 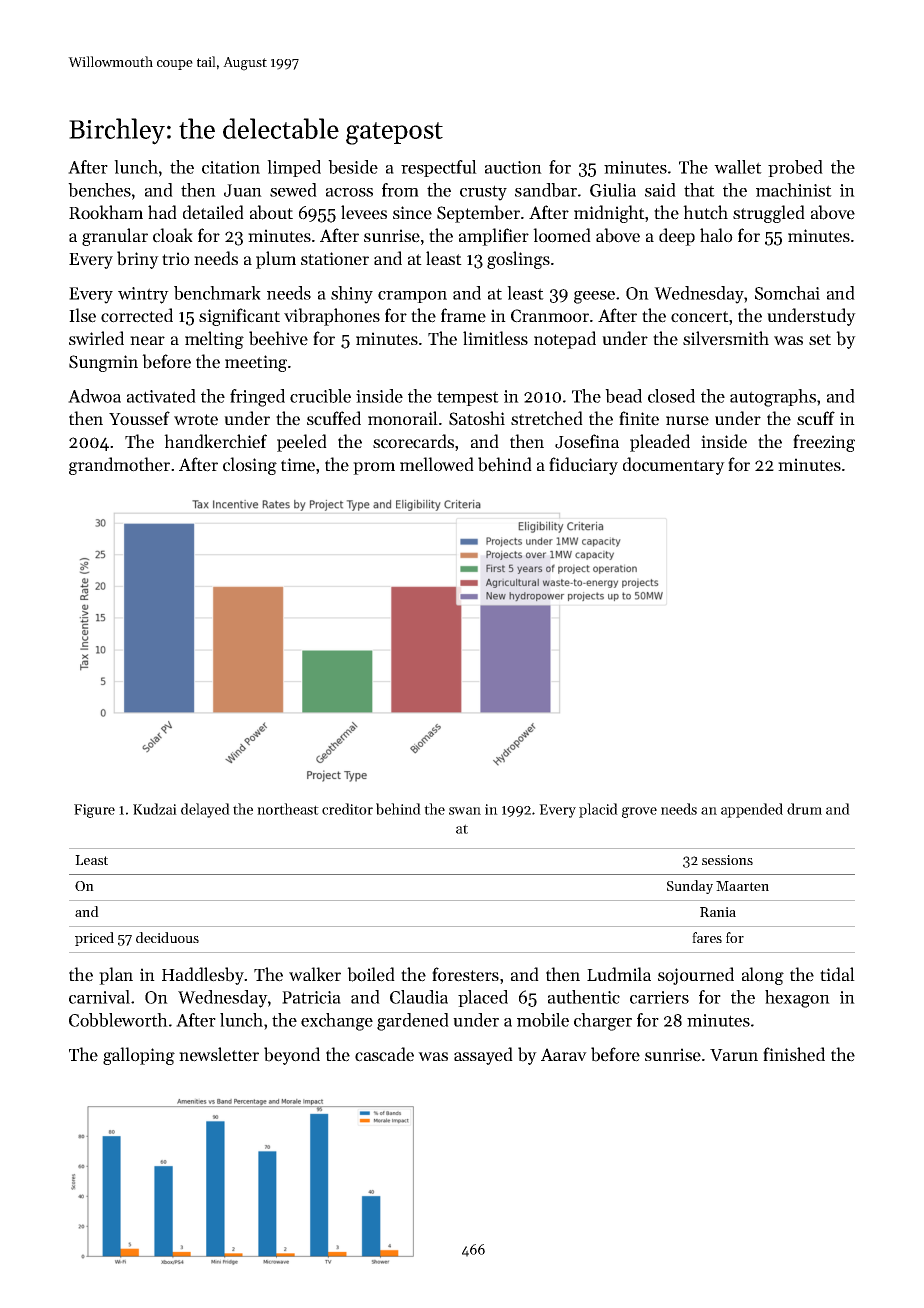 What do you see at coordinates (824, 443) in the screenshot?
I see `freezing` at bounding box center [824, 443].
